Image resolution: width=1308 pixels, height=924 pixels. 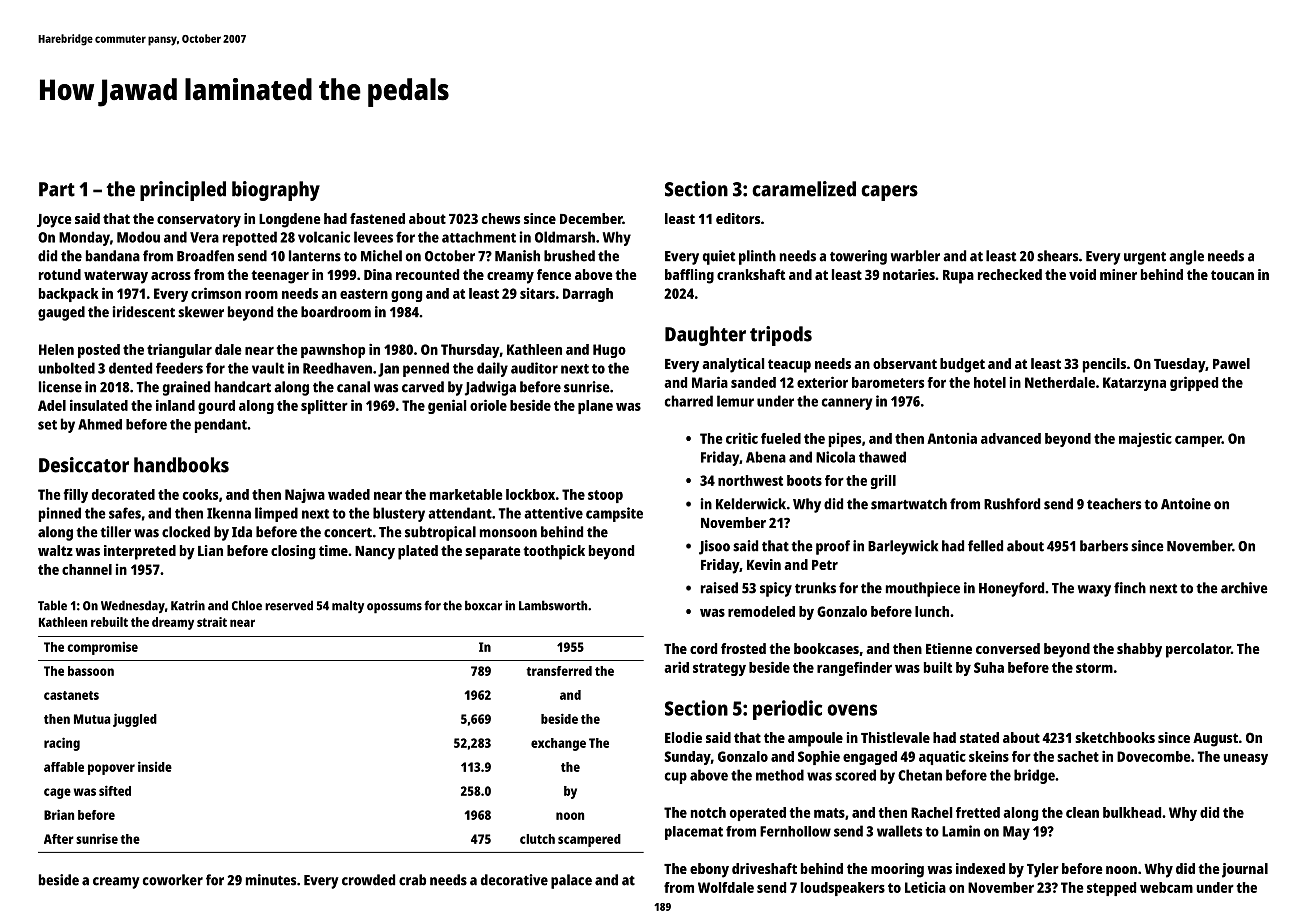 I want to click on attachment, so click(x=479, y=237).
